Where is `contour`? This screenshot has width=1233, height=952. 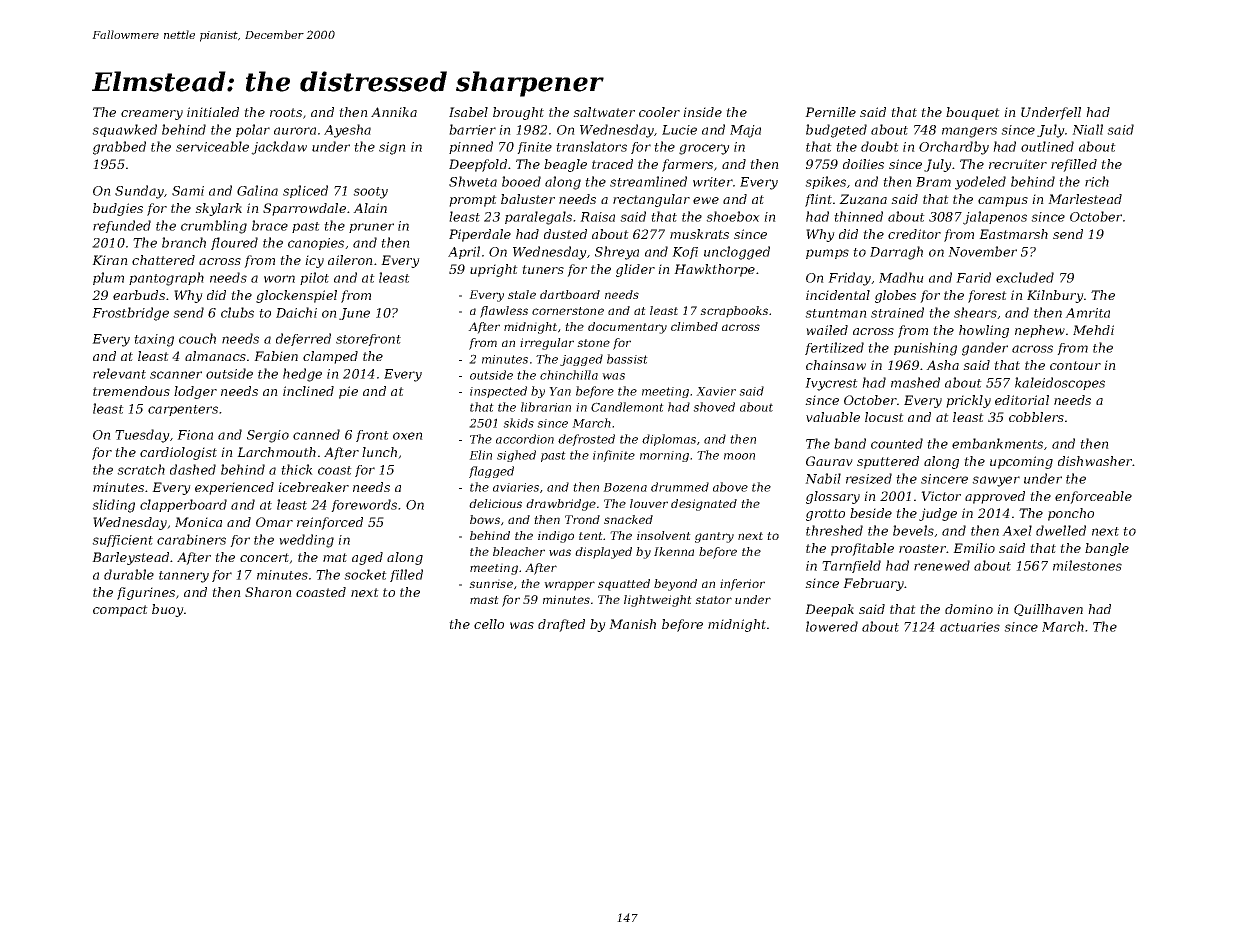
contour is located at coordinates (1075, 365).
